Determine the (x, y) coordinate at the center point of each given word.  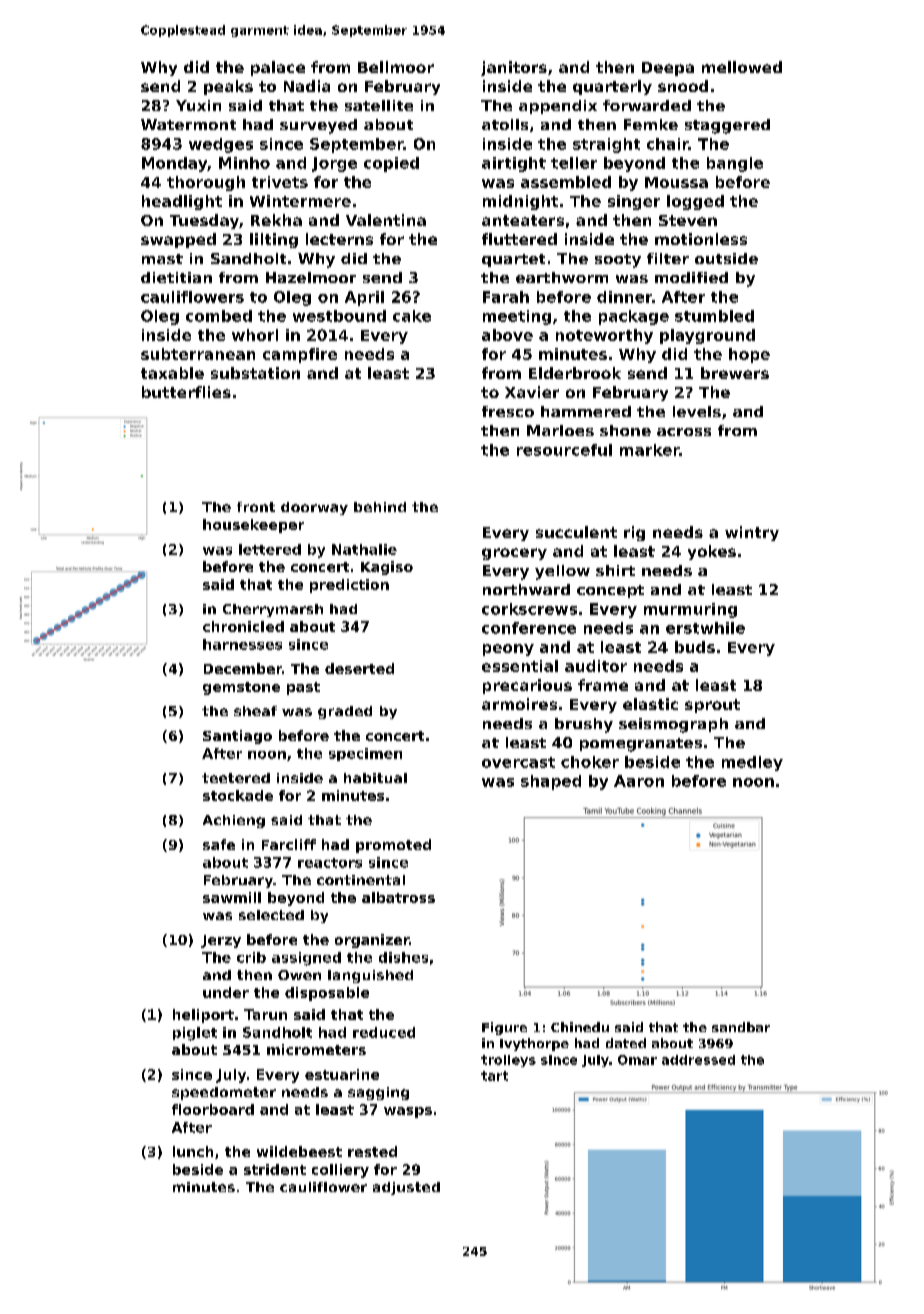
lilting (274, 240)
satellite (379, 105)
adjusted (406, 1188)
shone (625, 430)
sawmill (232, 897)
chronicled (243, 626)
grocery (514, 554)
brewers (735, 373)
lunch (193, 1151)
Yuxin (198, 105)
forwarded (647, 105)
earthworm (562, 277)
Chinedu (580, 1027)
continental (361, 880)
